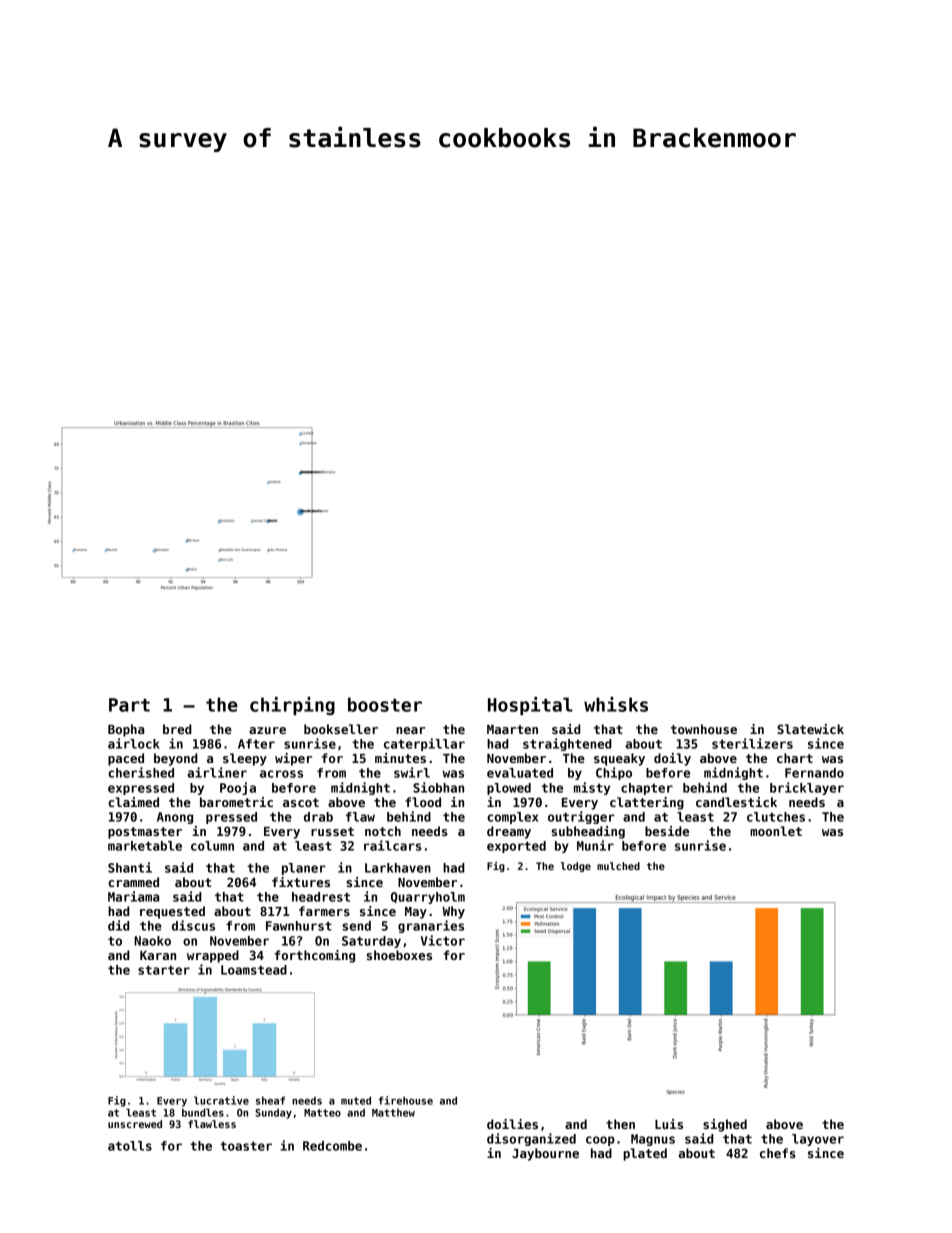  I want to click on Quarryholm, so click(428, 898).
